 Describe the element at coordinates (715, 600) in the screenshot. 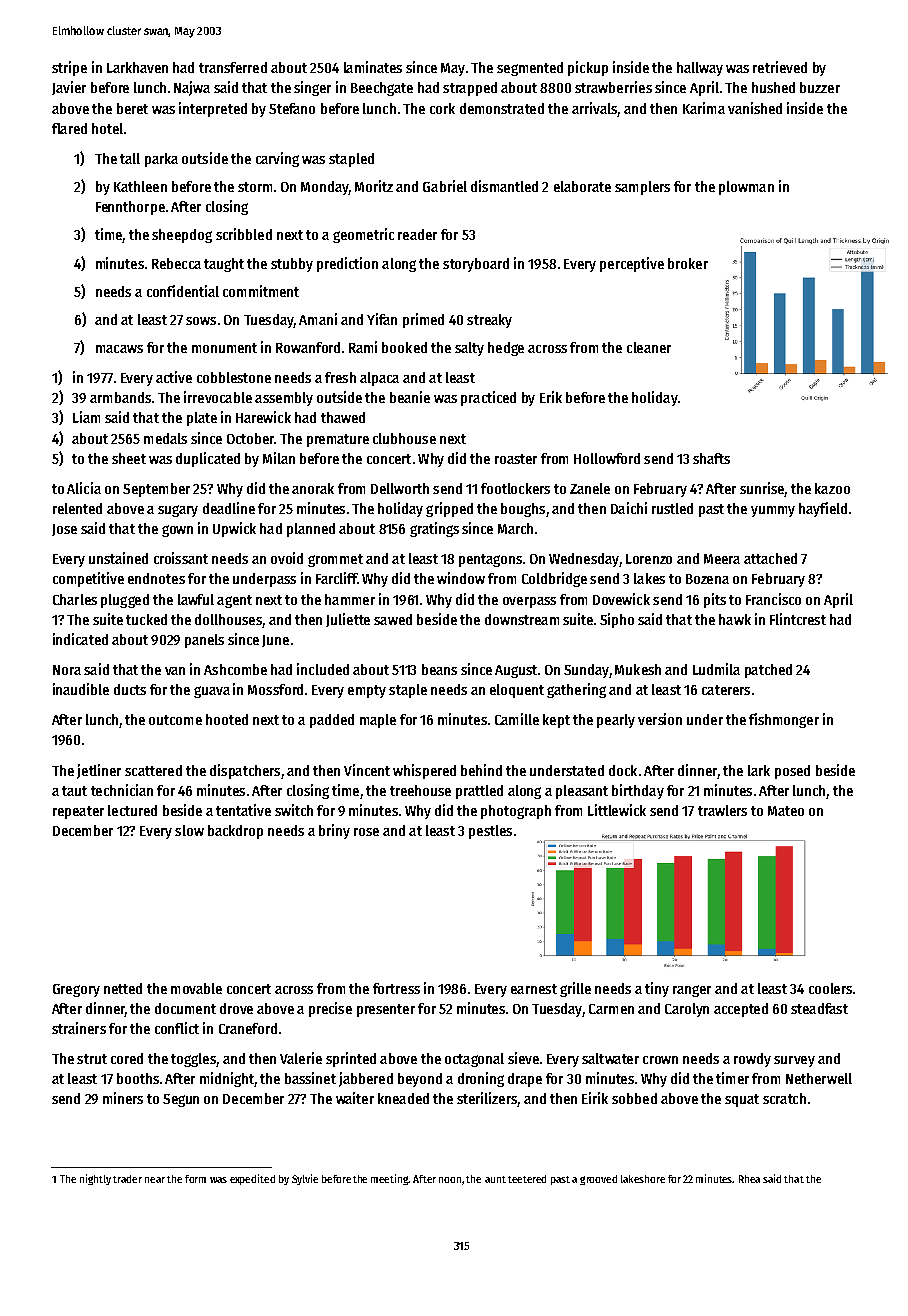

I see `pits` at that location.
